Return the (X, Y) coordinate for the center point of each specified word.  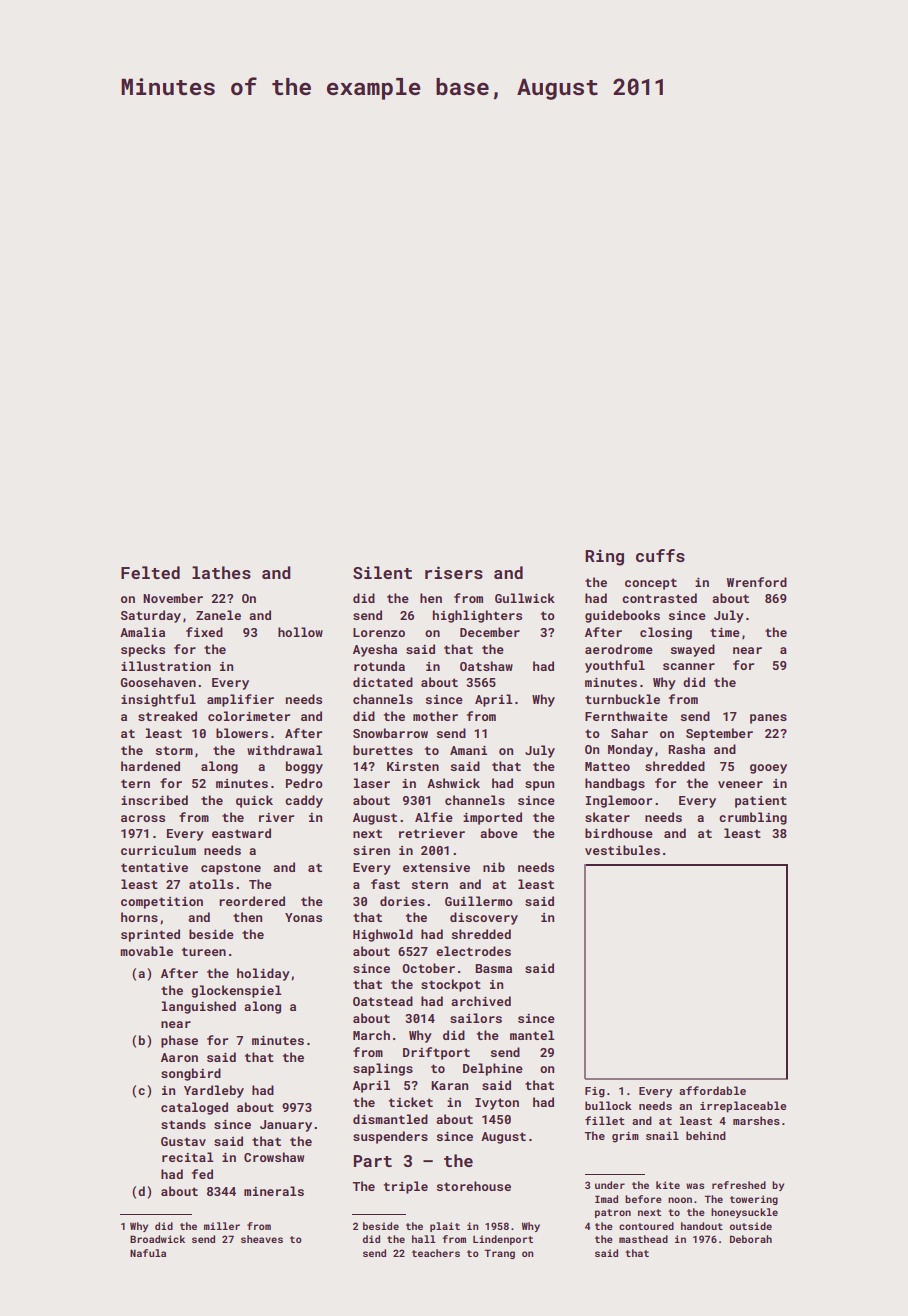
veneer (740, 784)
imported (492, 818)
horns (139, 917)
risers (454, 572)
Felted (150, 572)
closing (666, 633)
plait (445, 1227)
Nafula (148, 1253)
